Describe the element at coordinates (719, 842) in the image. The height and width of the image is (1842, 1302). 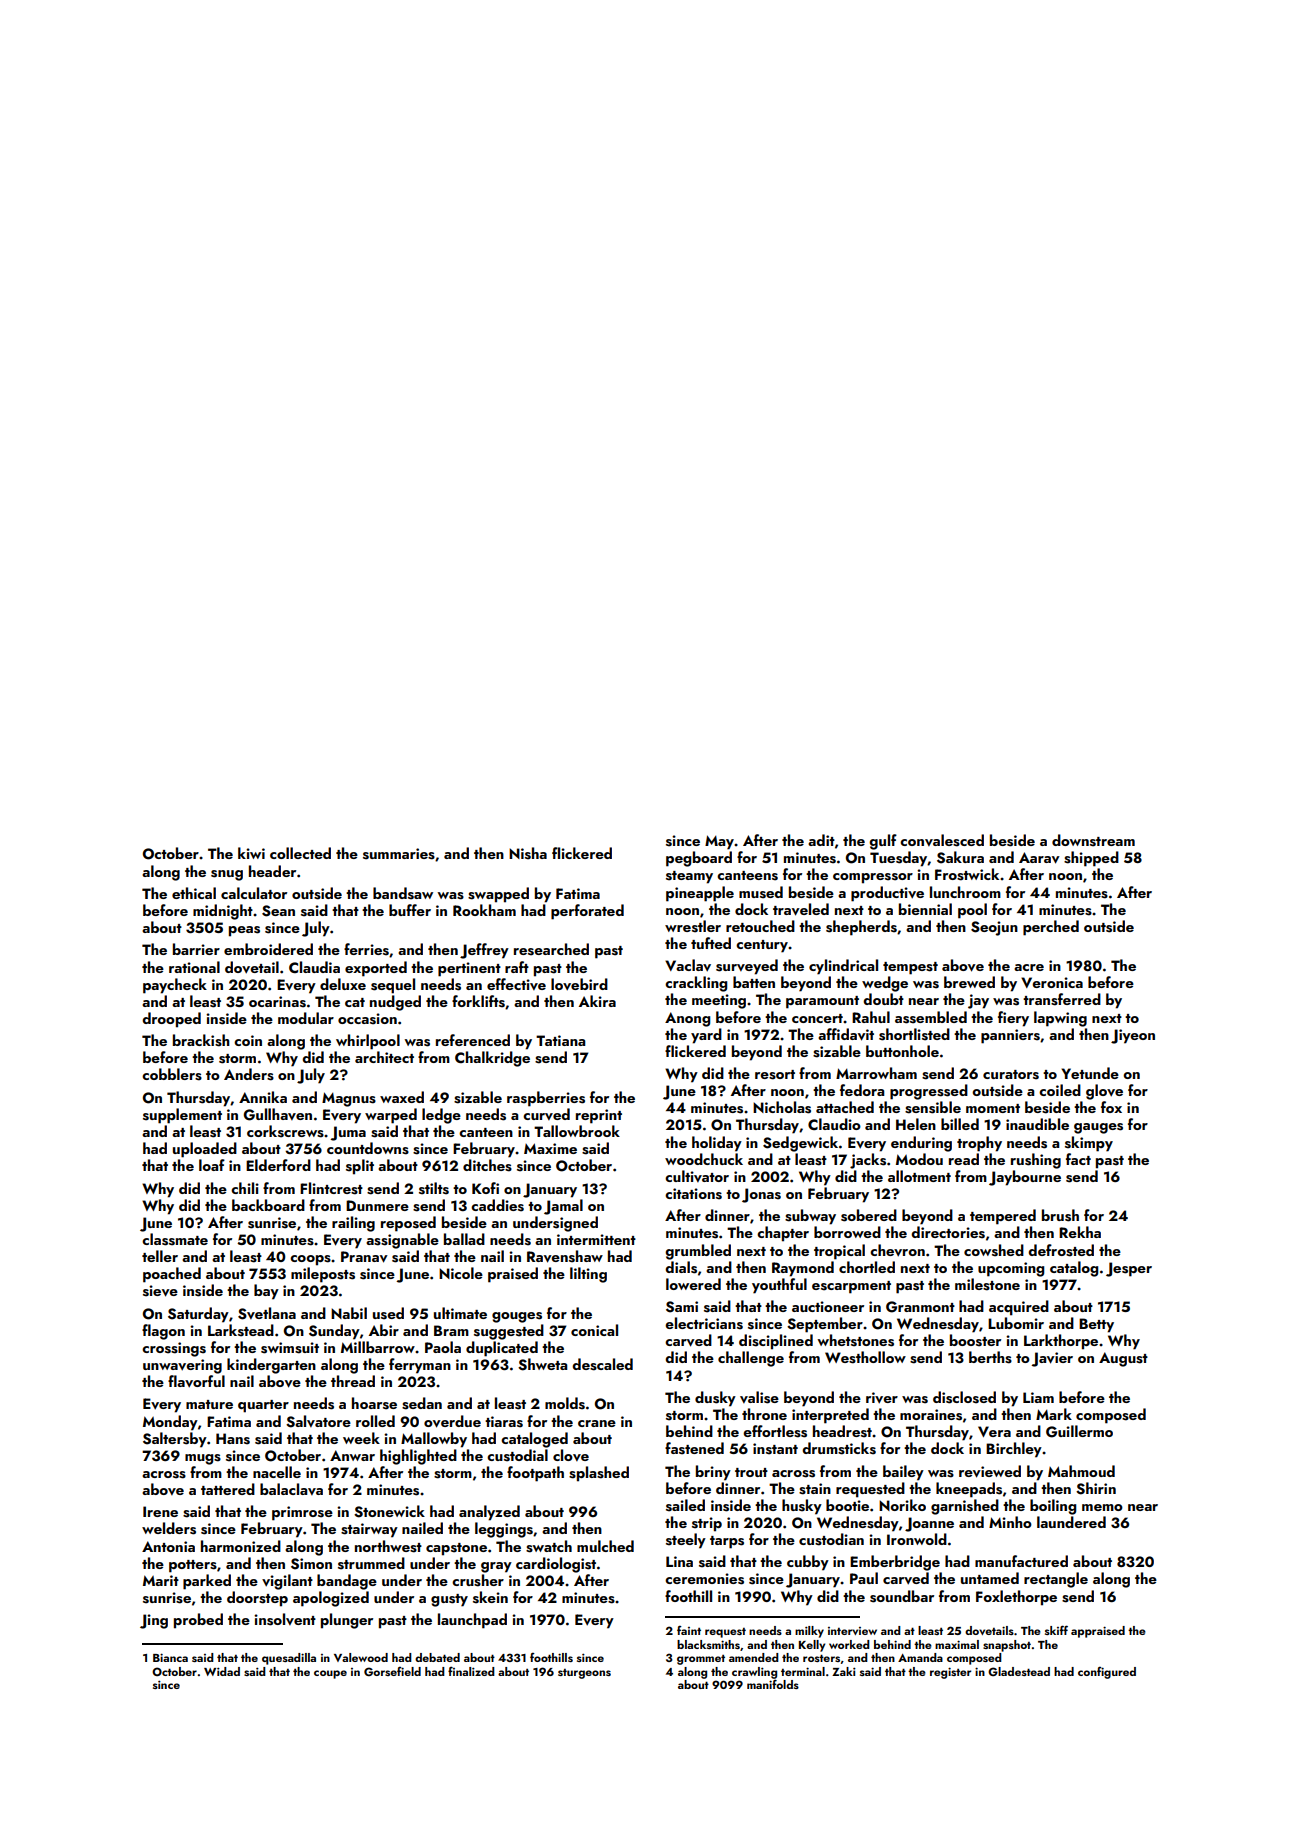
I see `May` at that location.
